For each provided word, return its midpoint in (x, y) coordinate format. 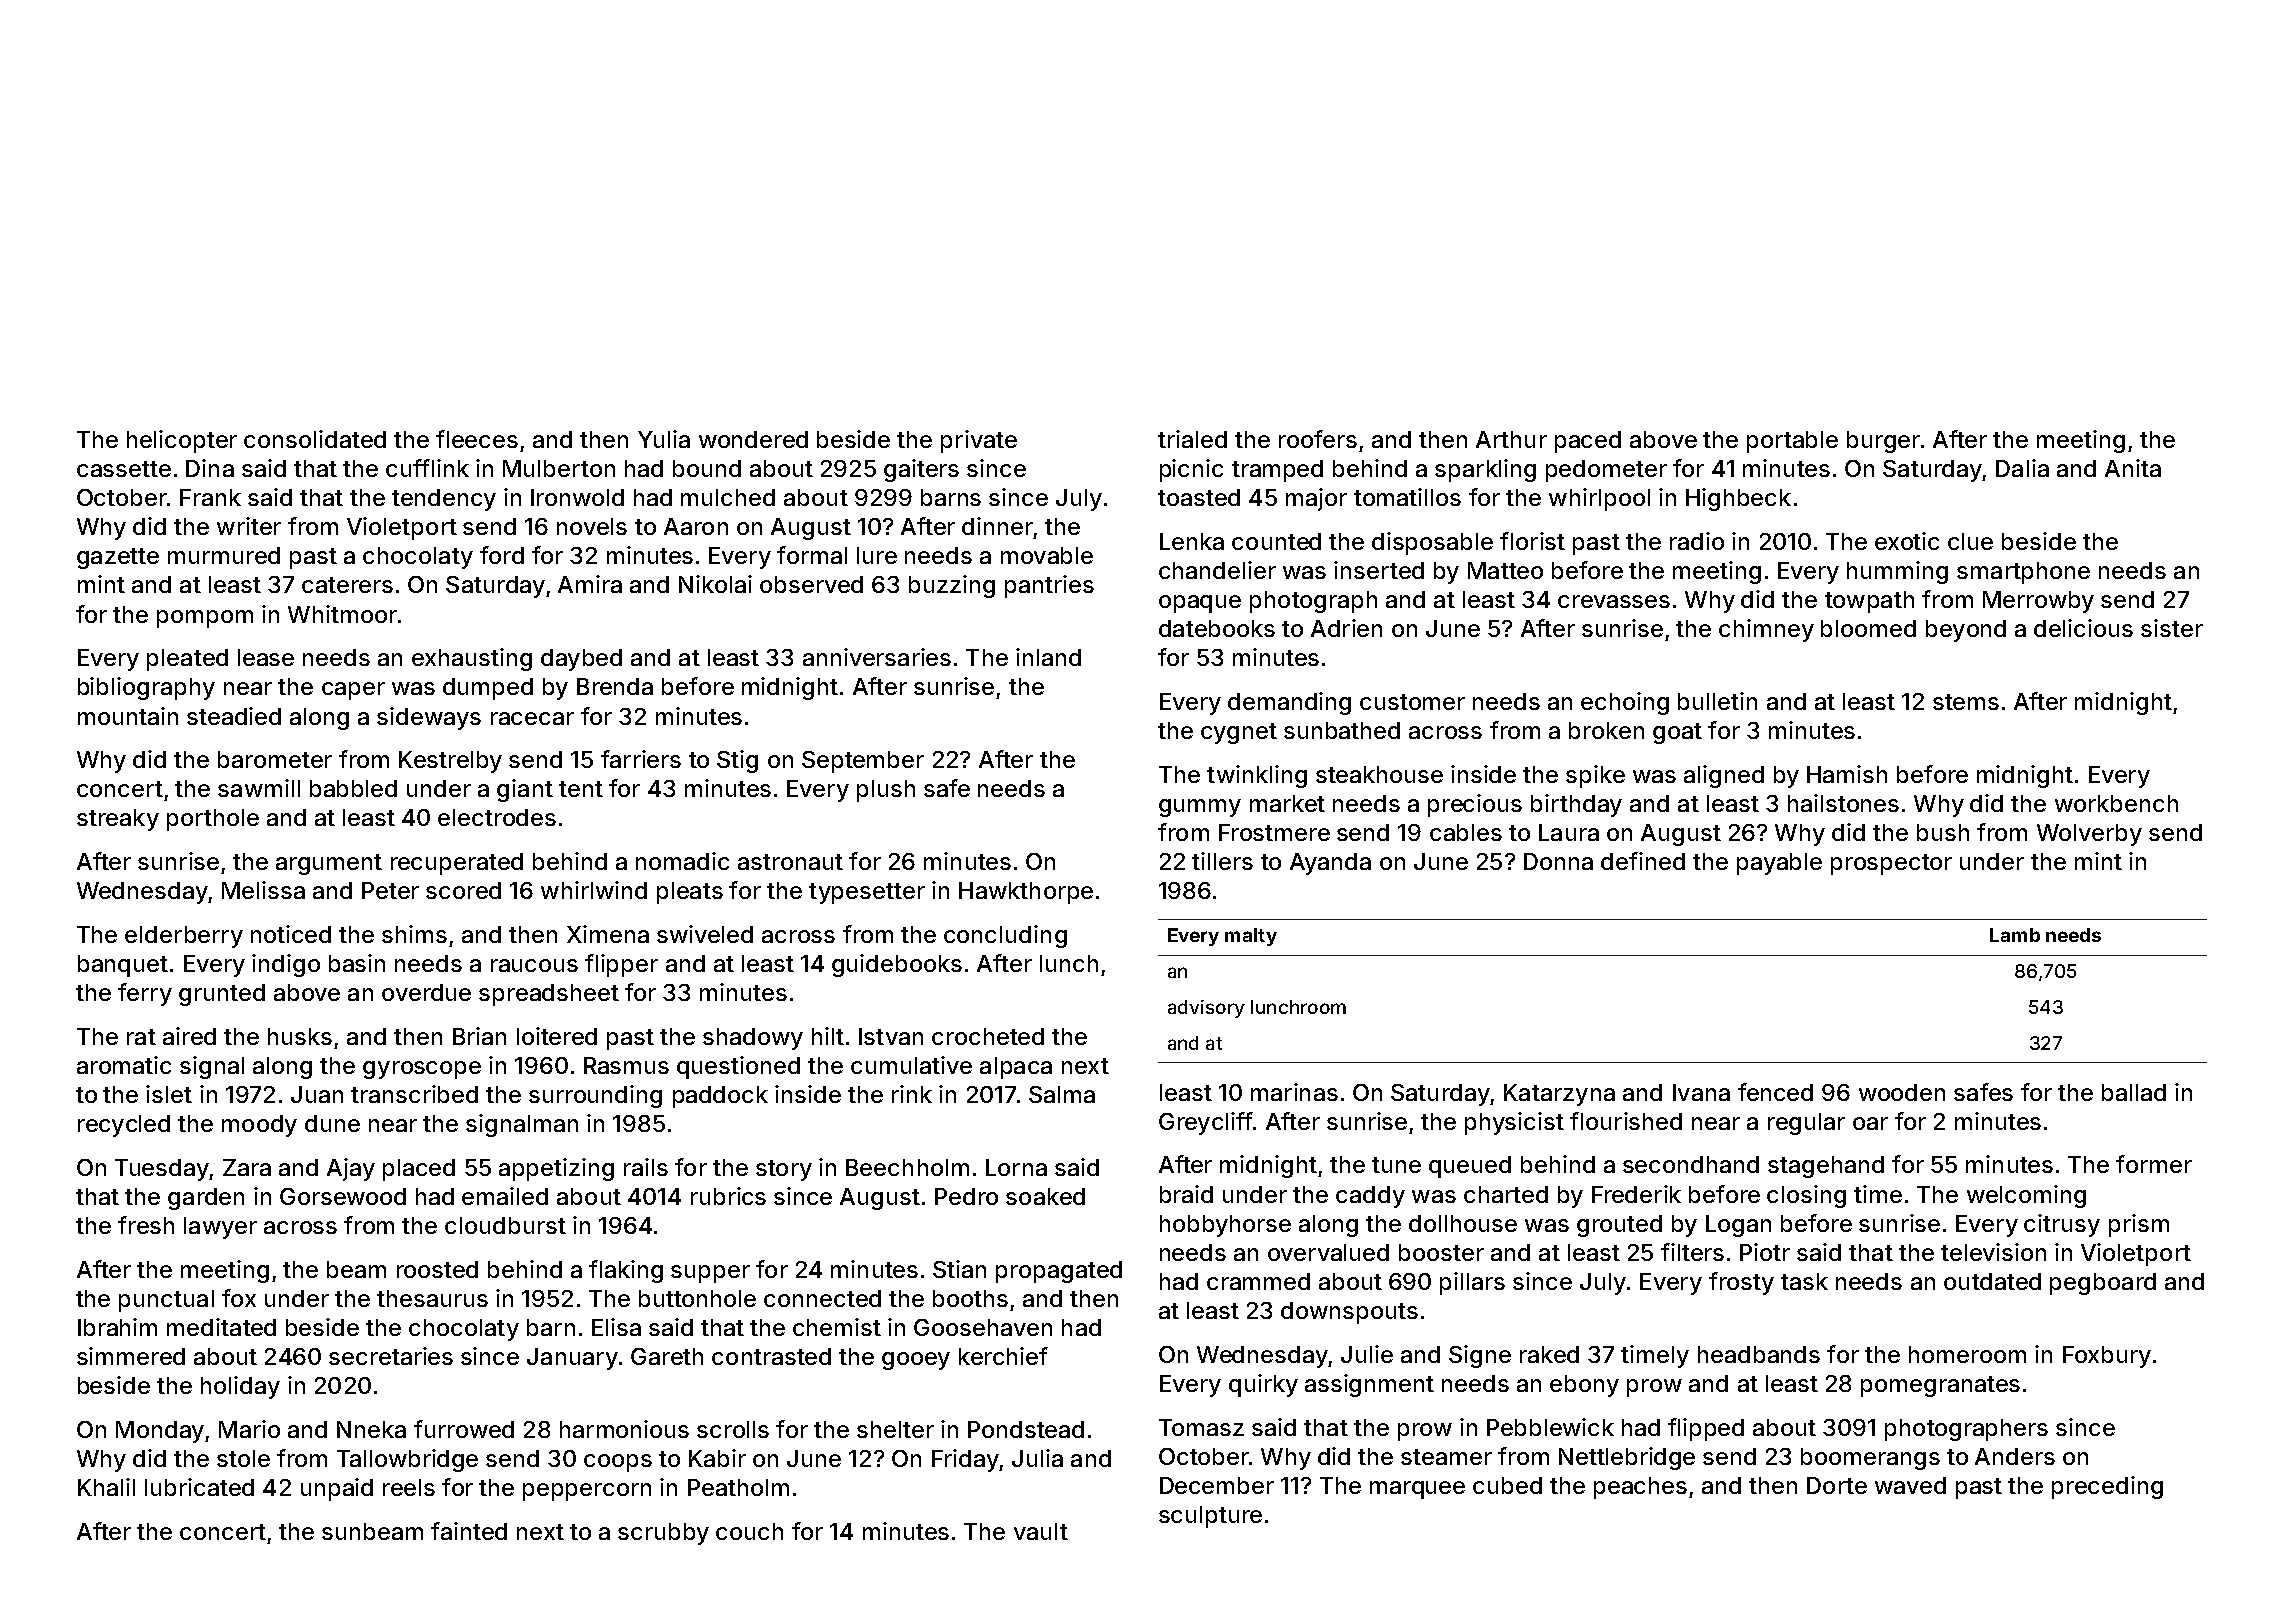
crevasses (1614, 601)
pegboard (2103, 1284)
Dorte (1837, 1485)
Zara (247, 1167)
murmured (224, 555)
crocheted (988, 1036)
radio (1697, 541)
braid (1186, 1194)
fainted (469, 1531)
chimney (1766, 630)
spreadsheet (549, 995)
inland (1048, 657)
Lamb (2015, 935)
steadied (234, 716)
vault (1041, 1531)
